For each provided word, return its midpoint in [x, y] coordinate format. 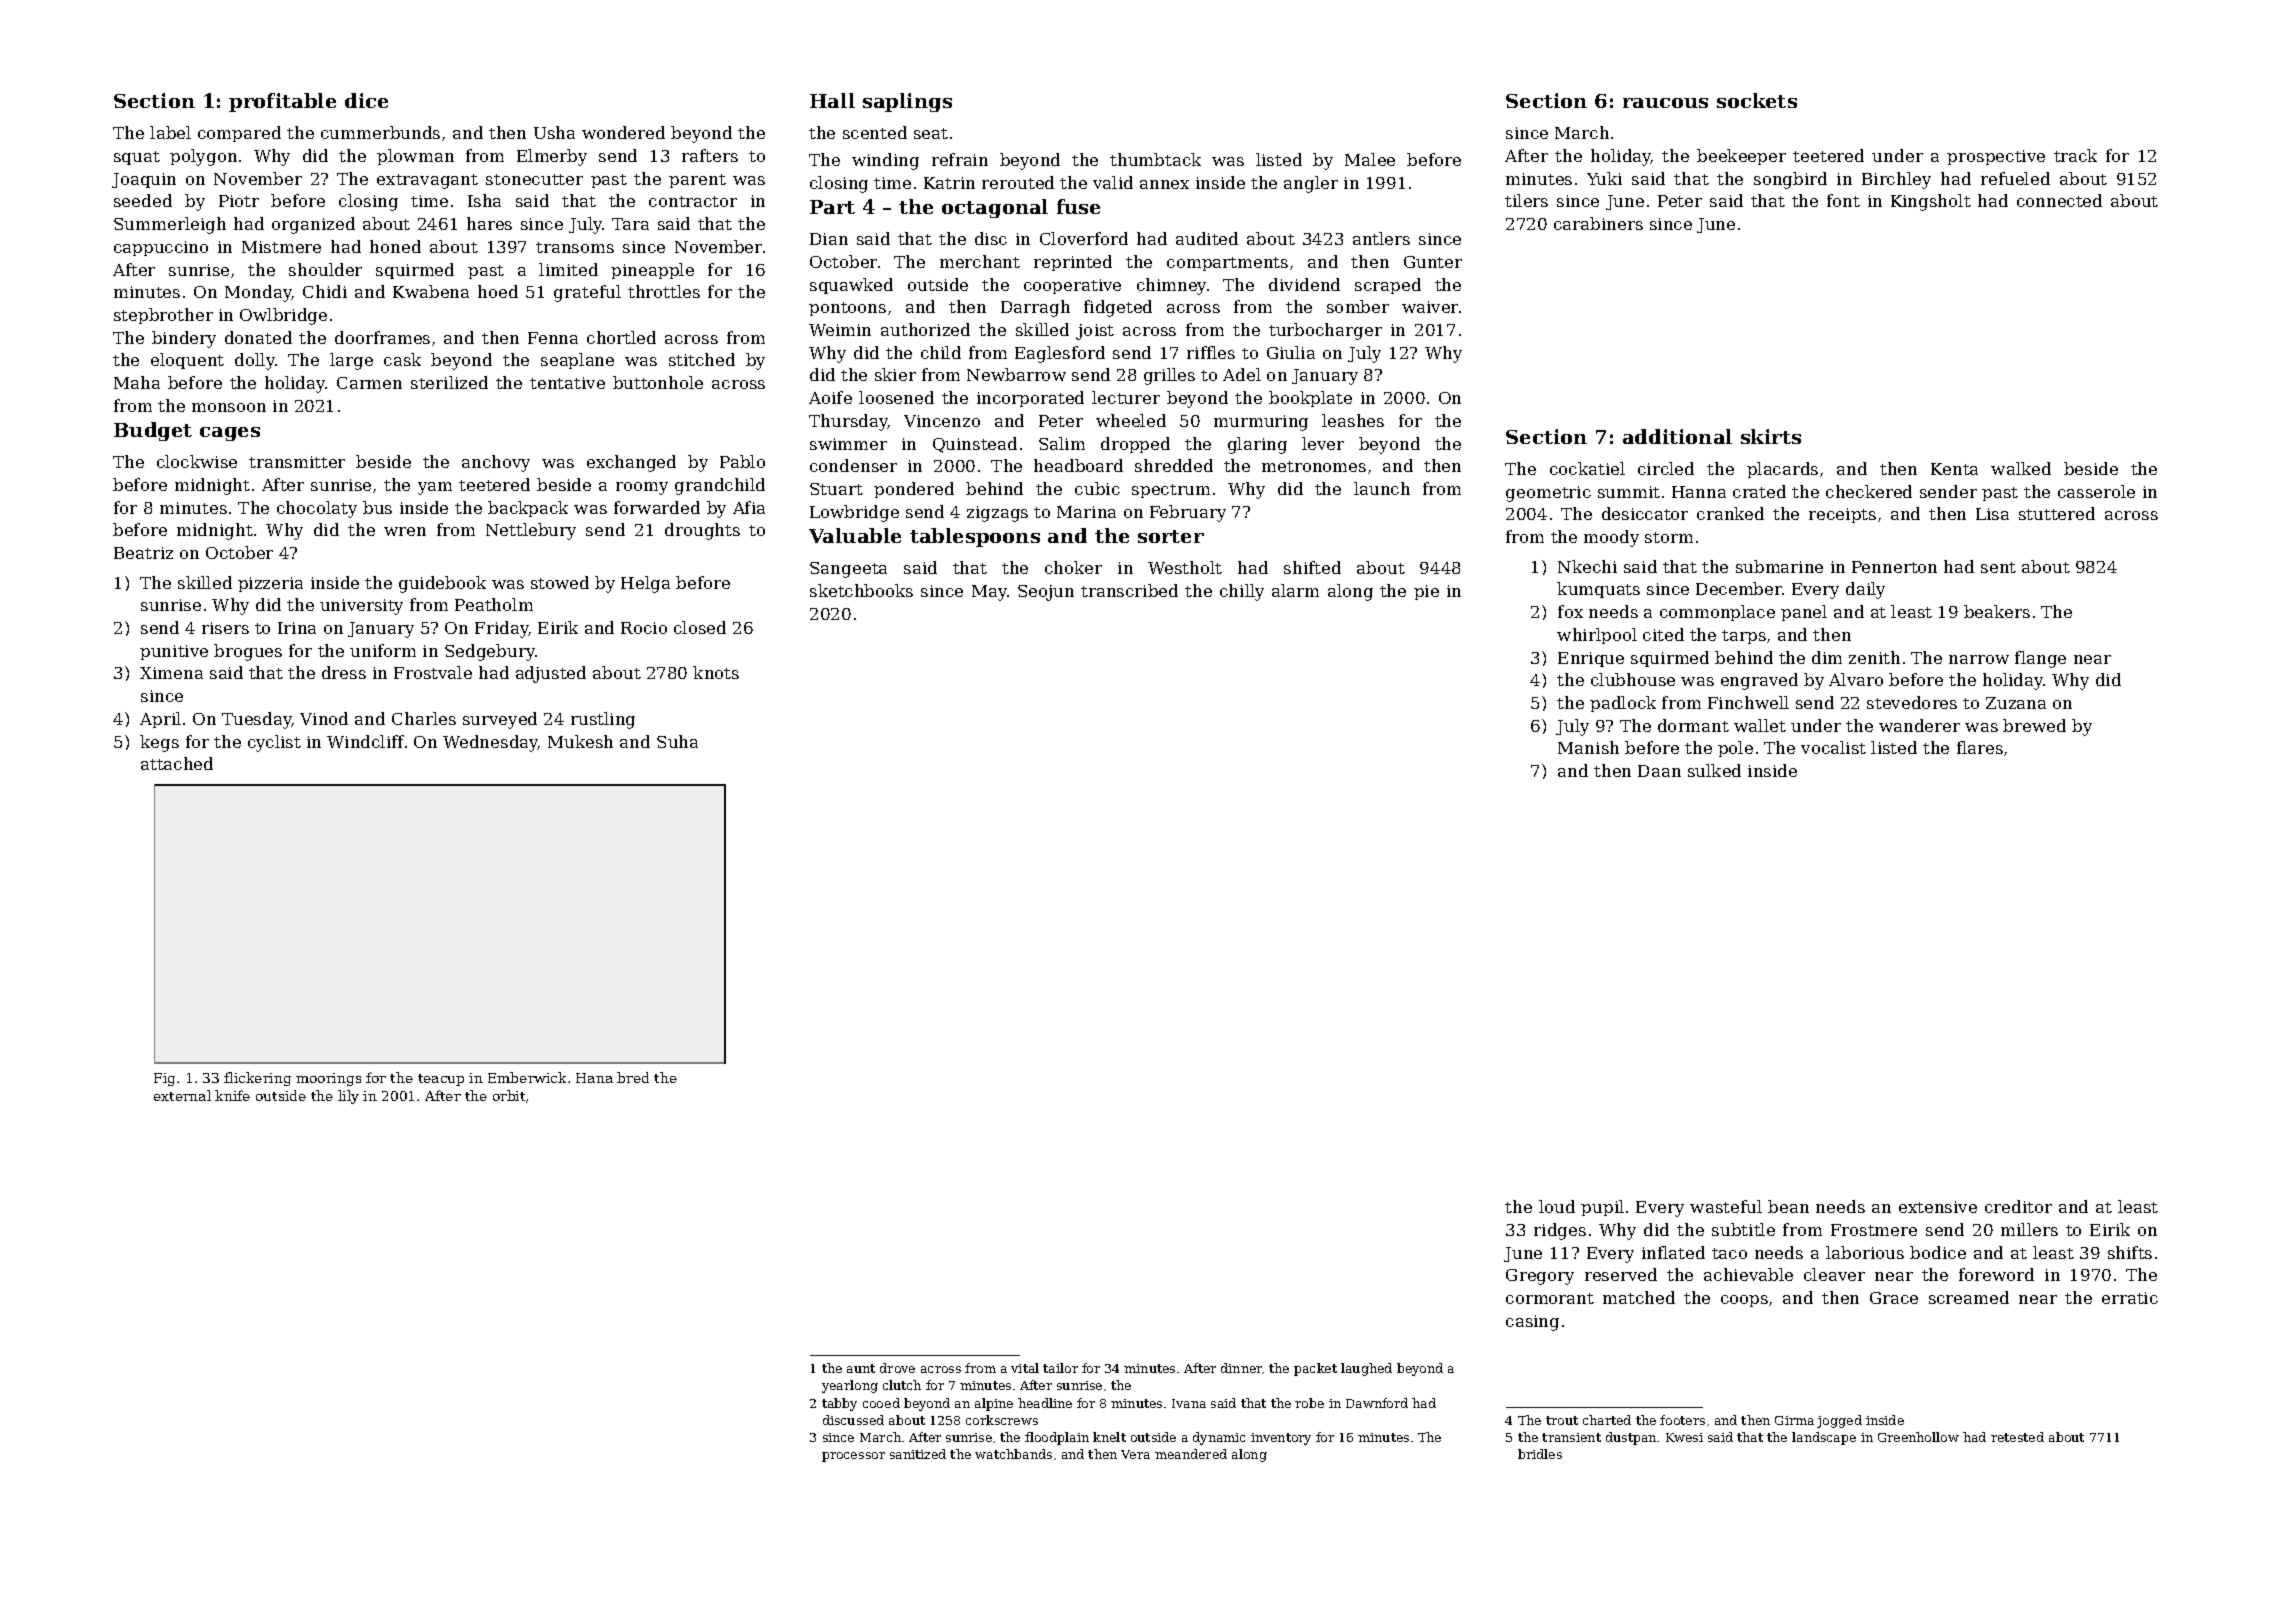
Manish [1588, 747]
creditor [2018, 1206]
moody [1611, 538]
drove [897, 1368]
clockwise [197, 461]
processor [853, 1457]
